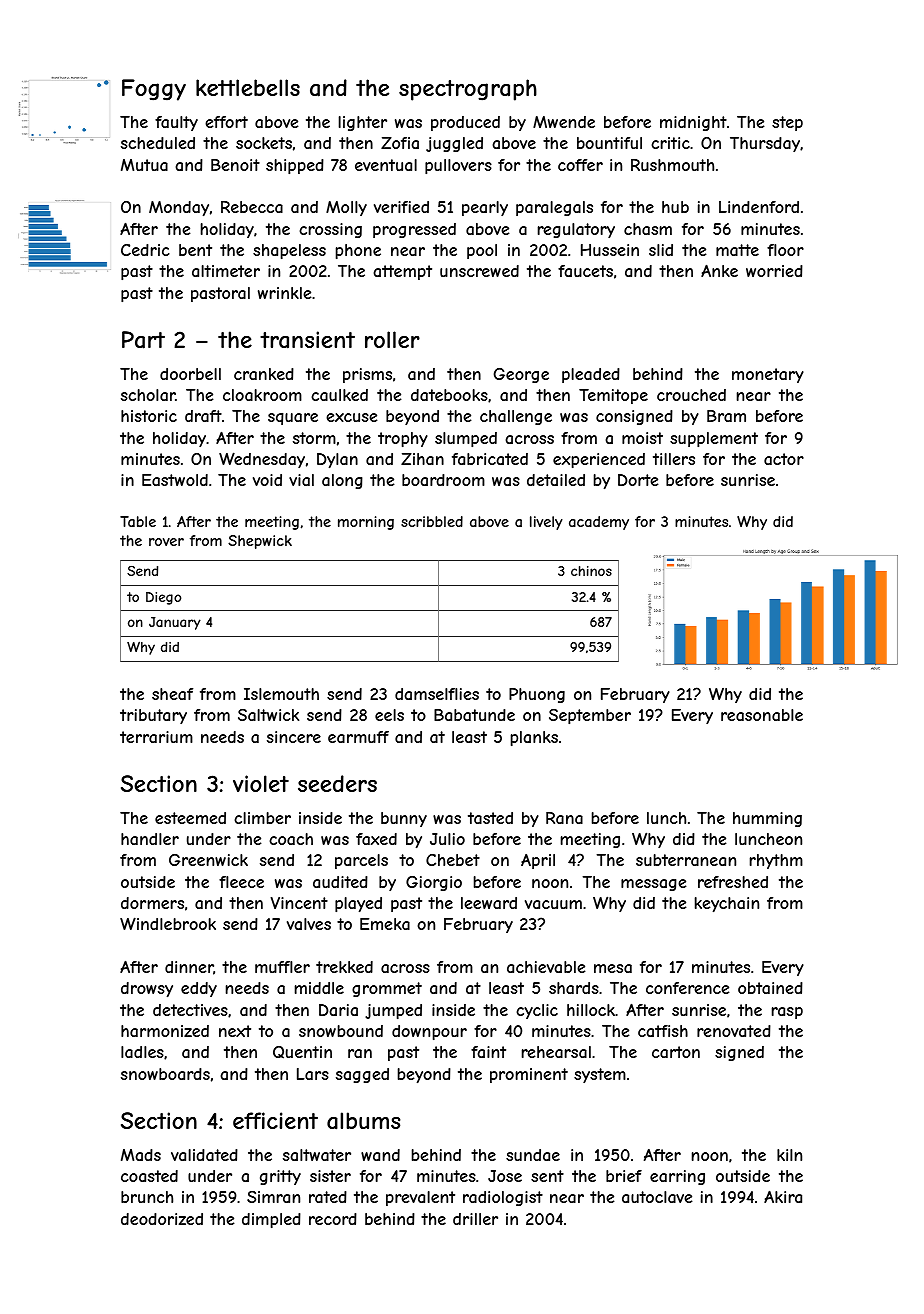 Image resolution: width=924 pixels, height=1314 pixels. I want to click on Vincent, so click(299, 903).
